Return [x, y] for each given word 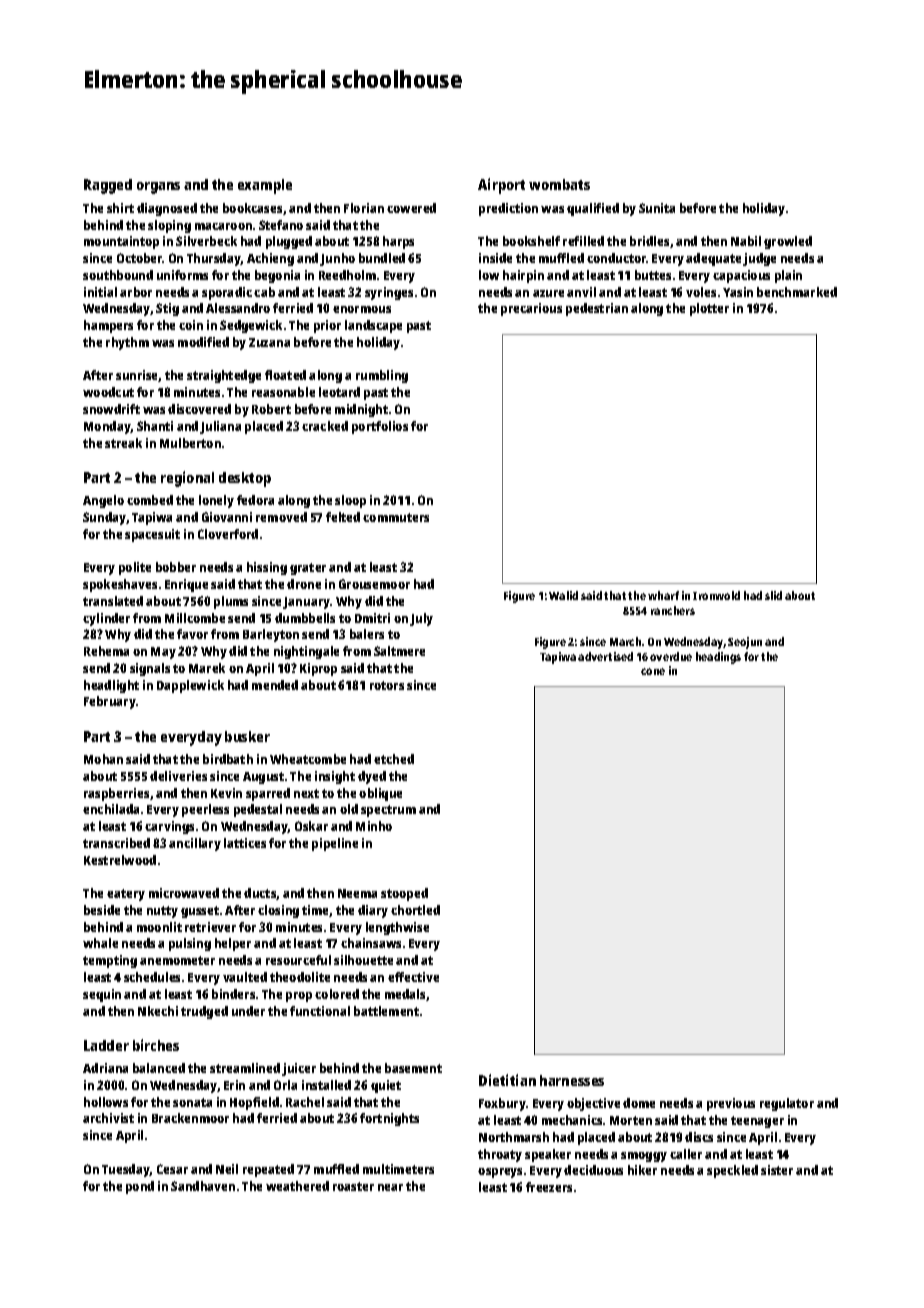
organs [158, 188]
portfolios [380, 427]
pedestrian [597, 309]
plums [231, 602]
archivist [108, 1118]
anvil [581, 292]
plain [788, 276]
